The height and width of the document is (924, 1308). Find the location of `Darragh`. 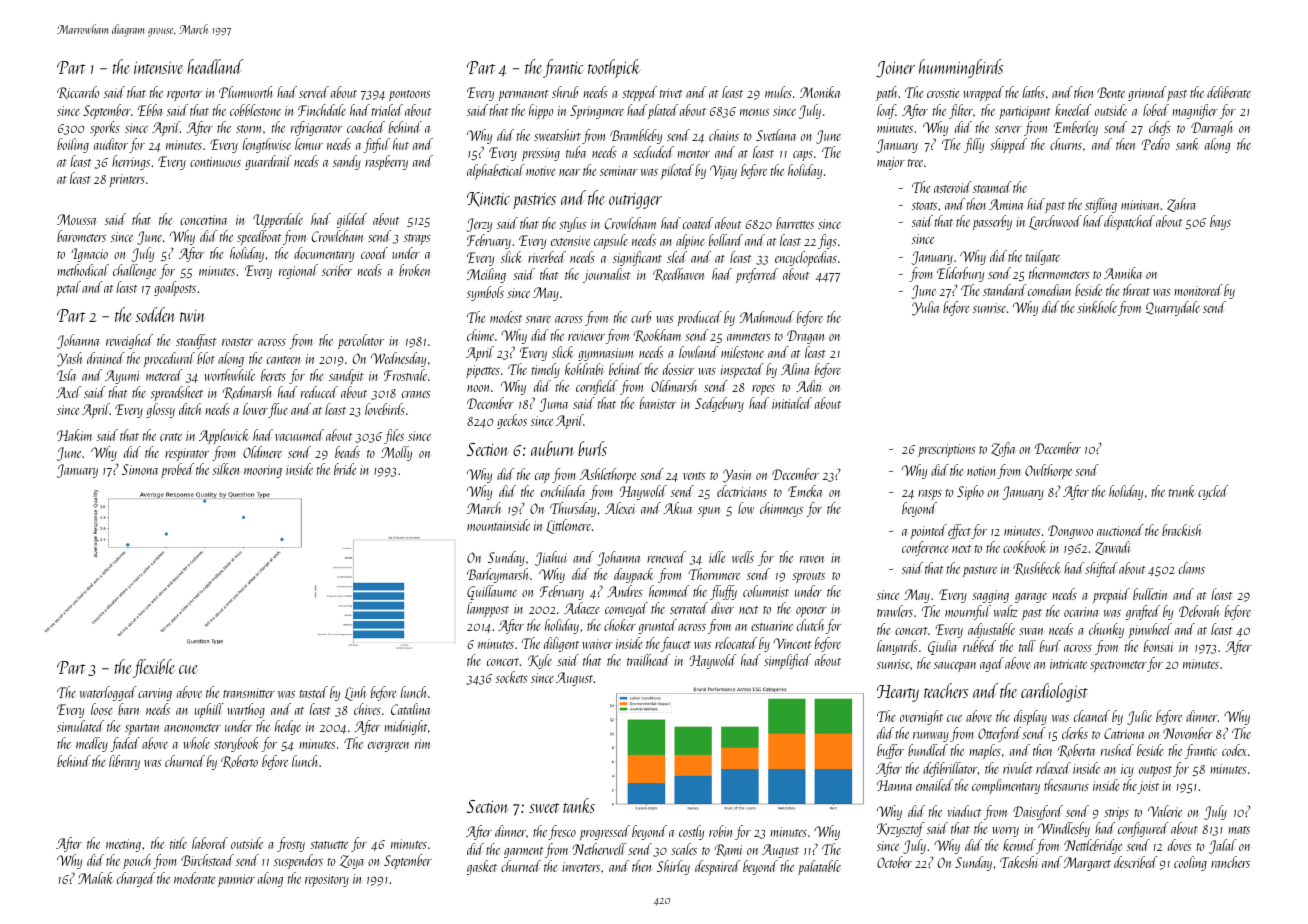

Darragh is located at coordinates (1211, 128).
